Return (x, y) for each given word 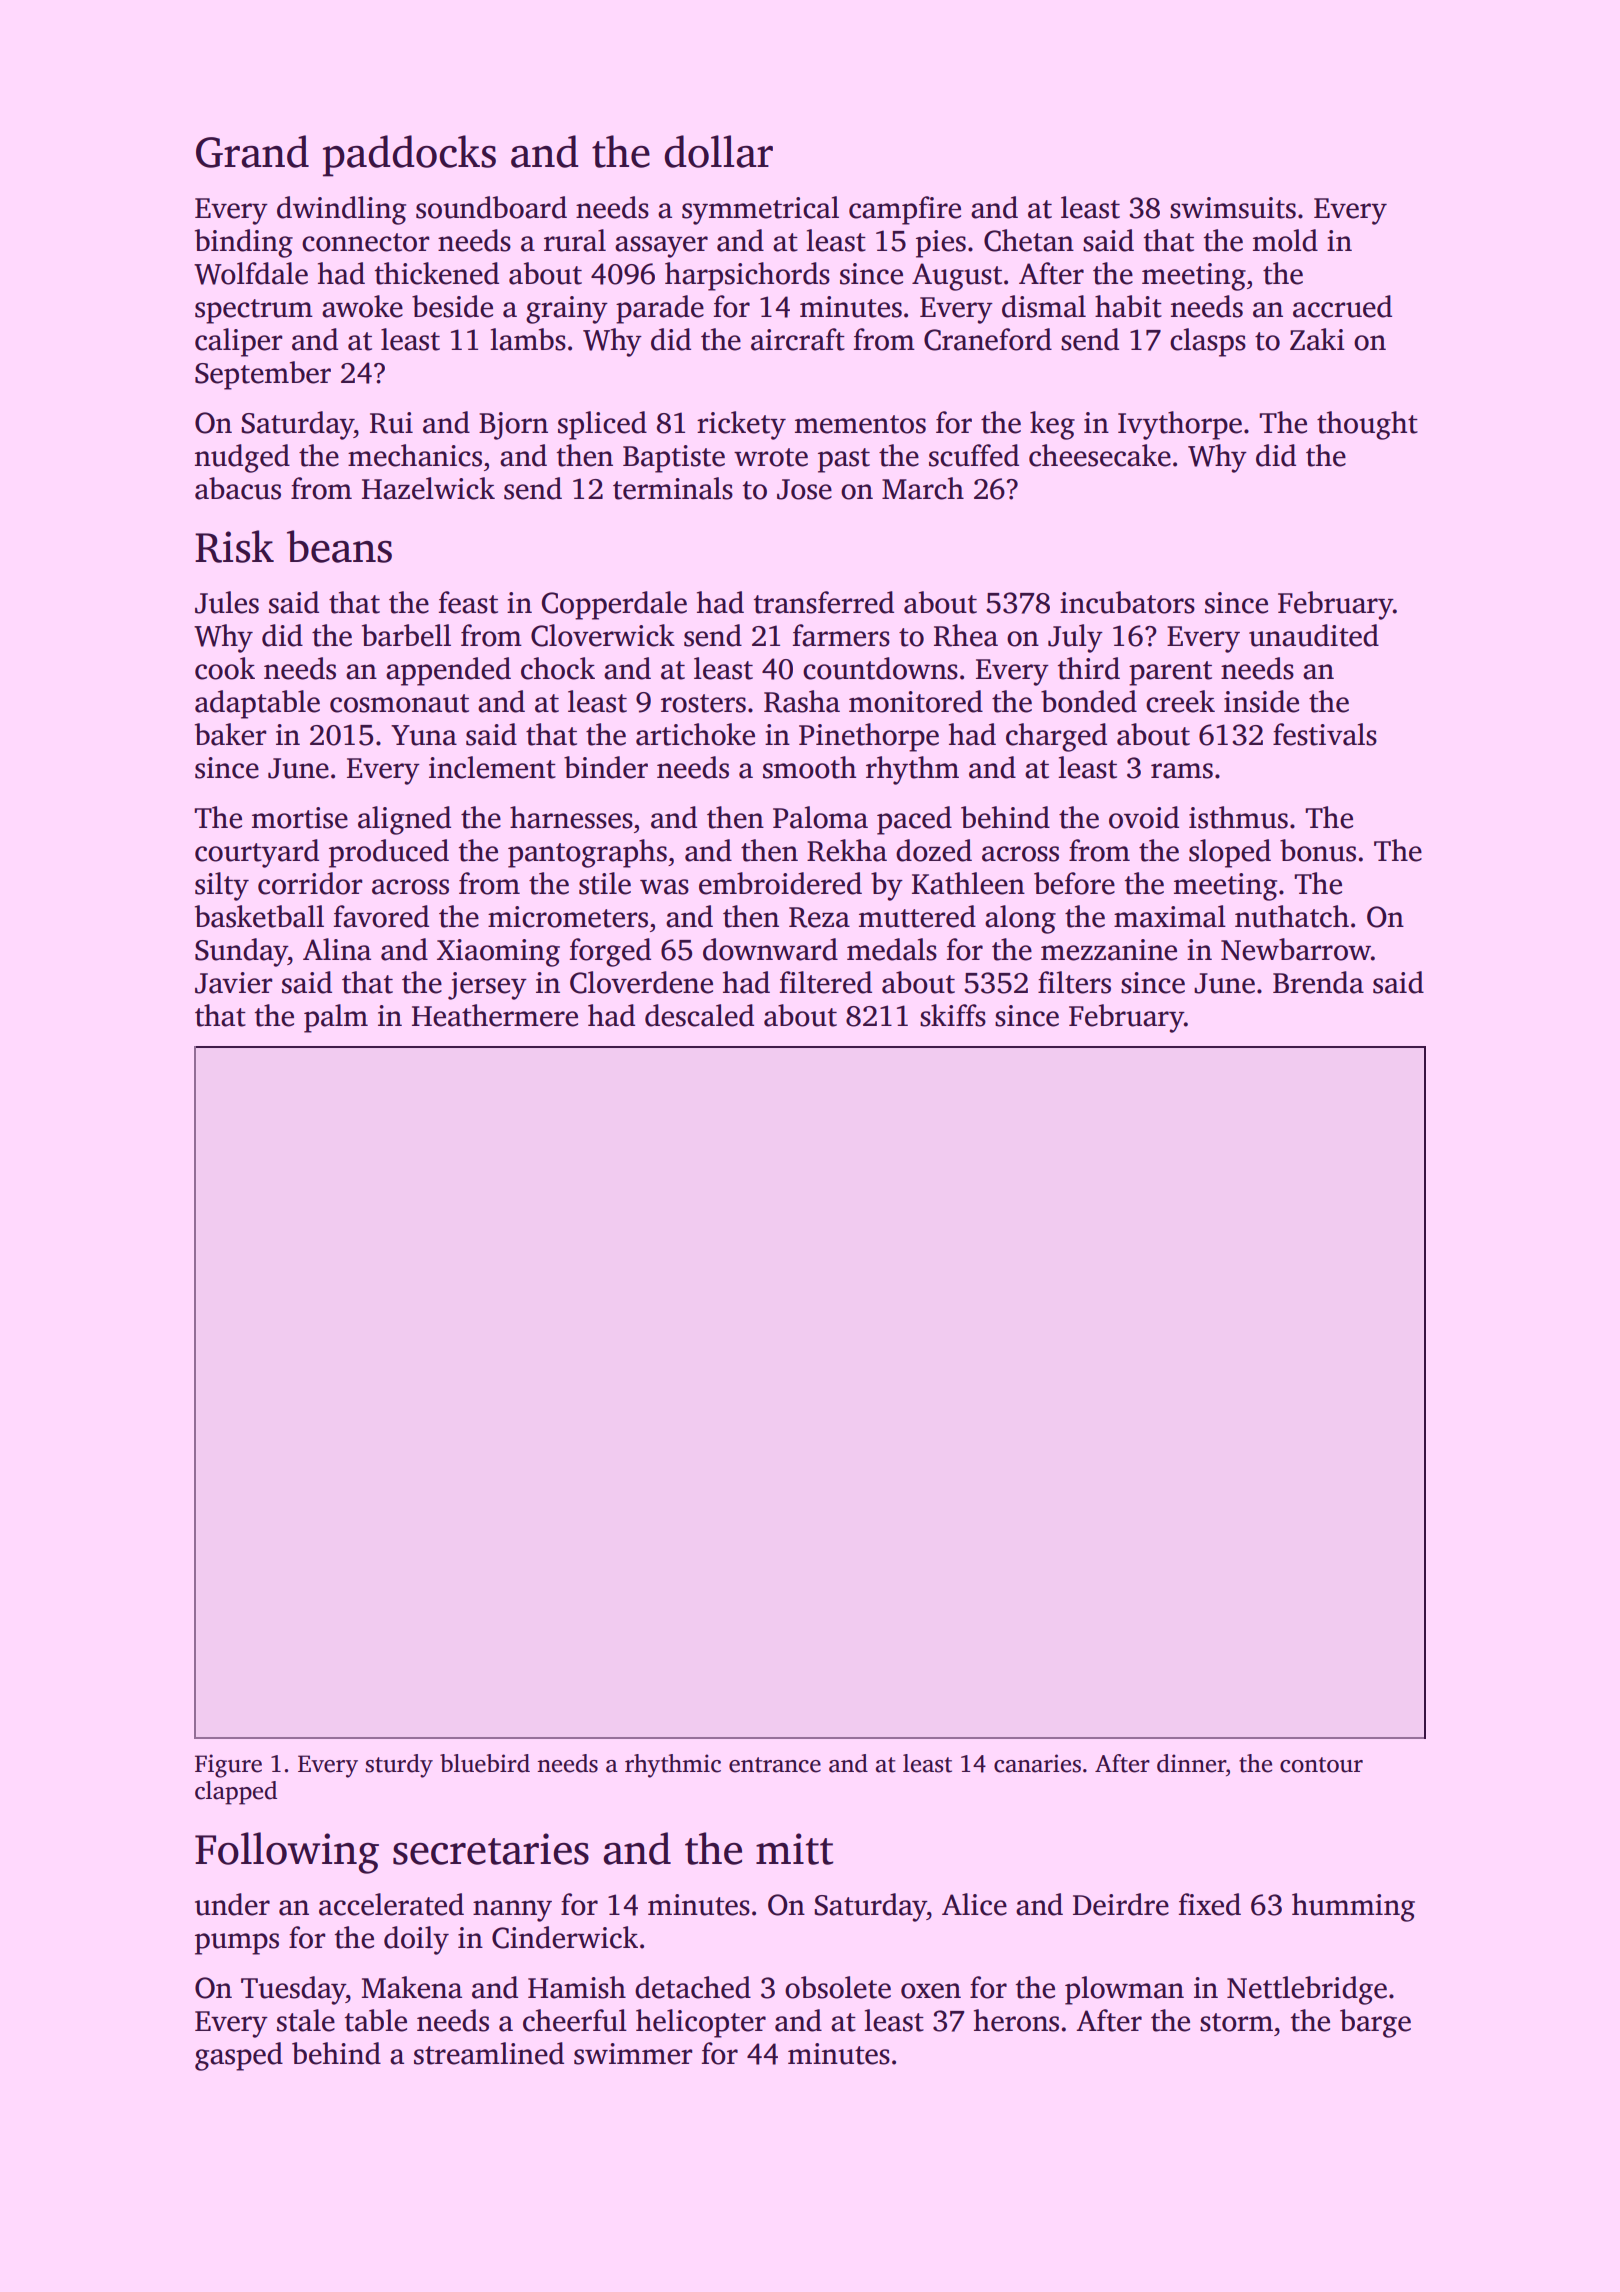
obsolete (838, 1987)
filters (1074, 982)
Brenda (1318, 982)
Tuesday (293, 1990)
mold (1285, 240)
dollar (718, 151)
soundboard (491, 207)
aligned (404, 820)
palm (336, 1018)
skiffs (953, 1015)
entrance (775, 1765)
